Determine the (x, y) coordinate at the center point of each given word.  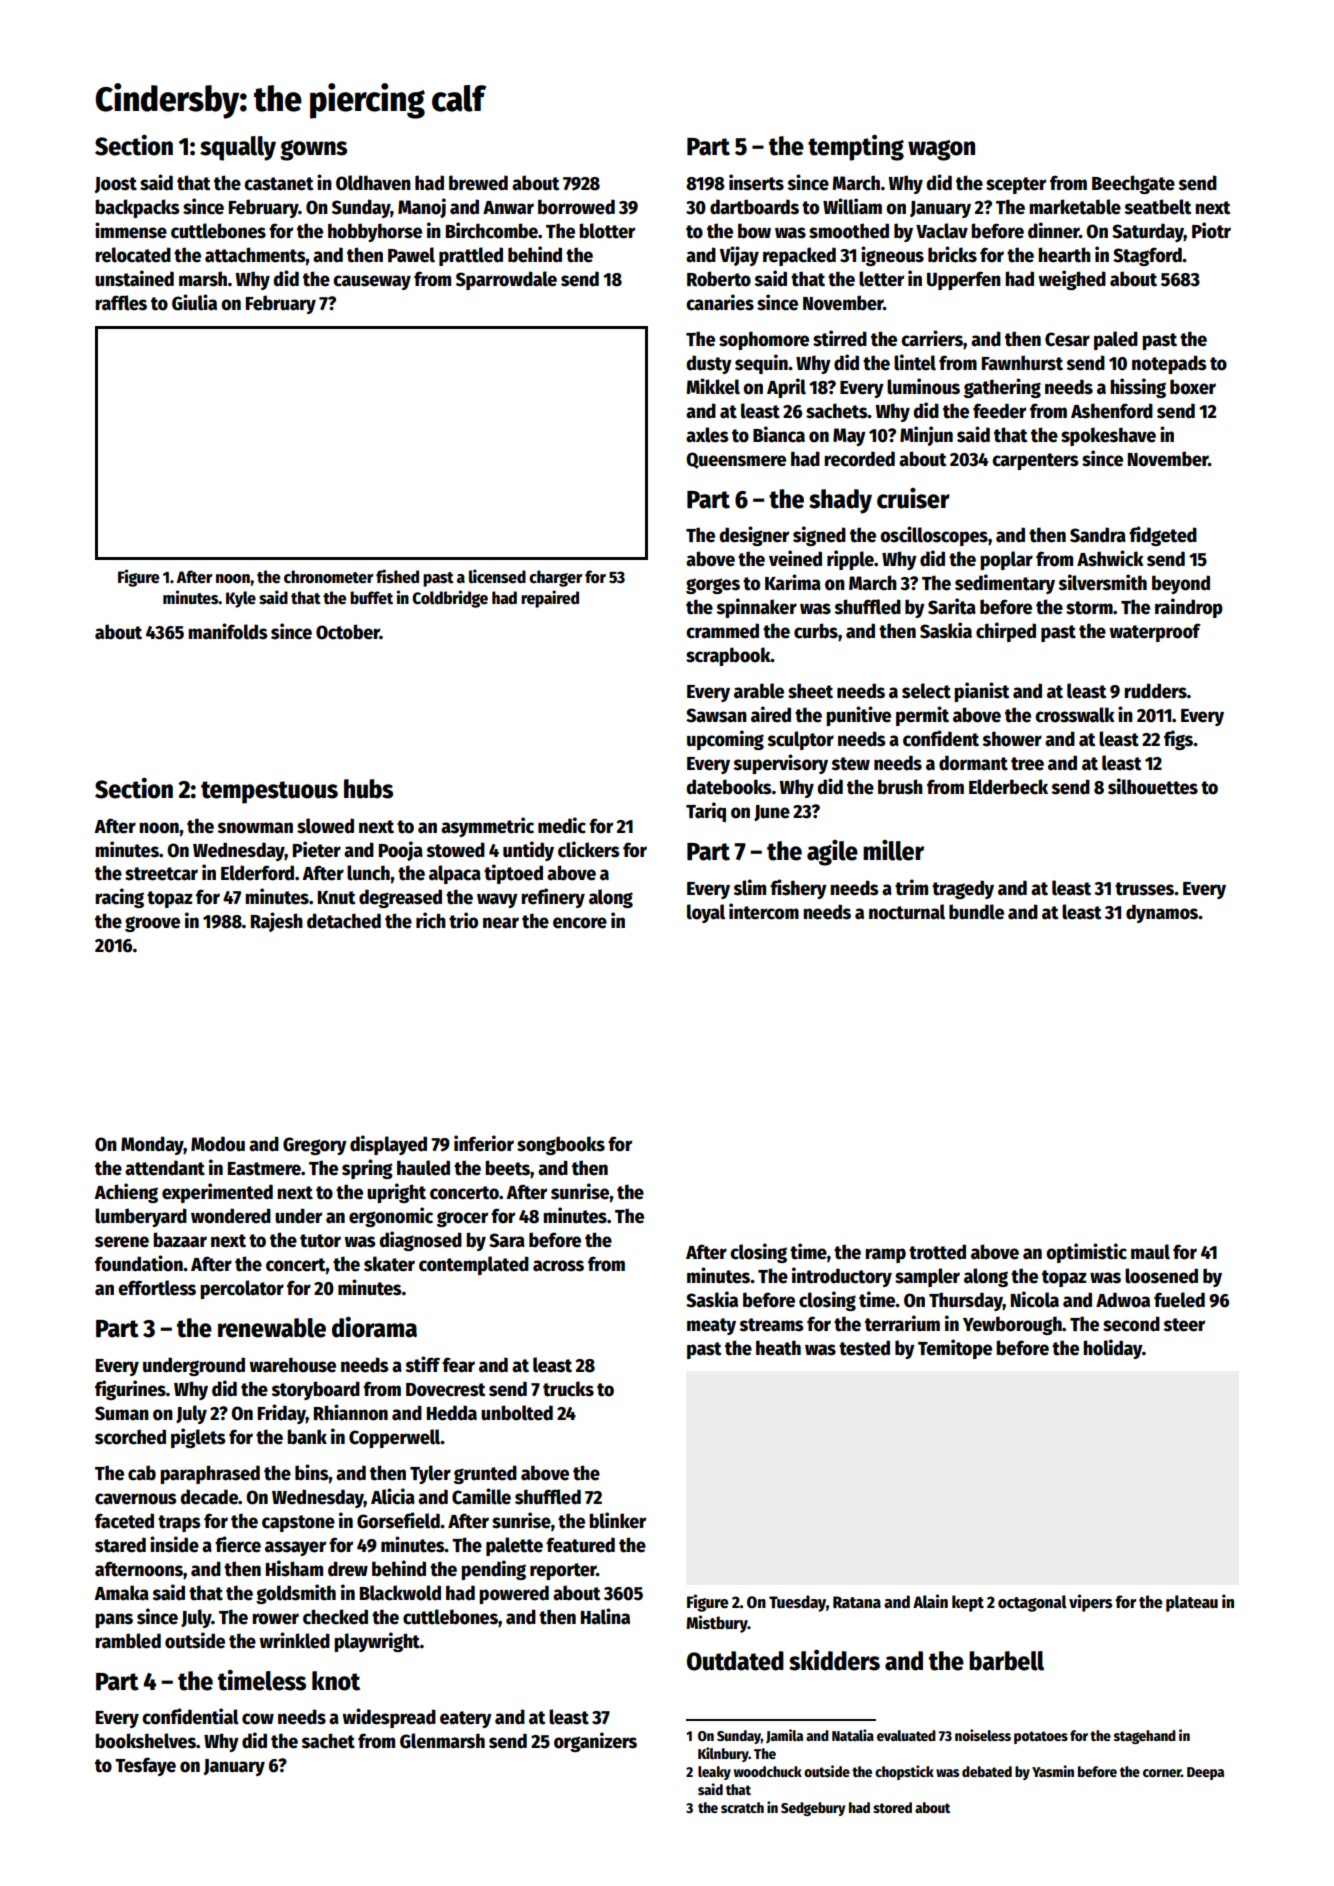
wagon (941, 150)
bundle (976, 912)
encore (580, 923)
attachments (255, 255)
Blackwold (400, 1593)
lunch (368, 873)
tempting (856, 148)
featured (580, 1545)
